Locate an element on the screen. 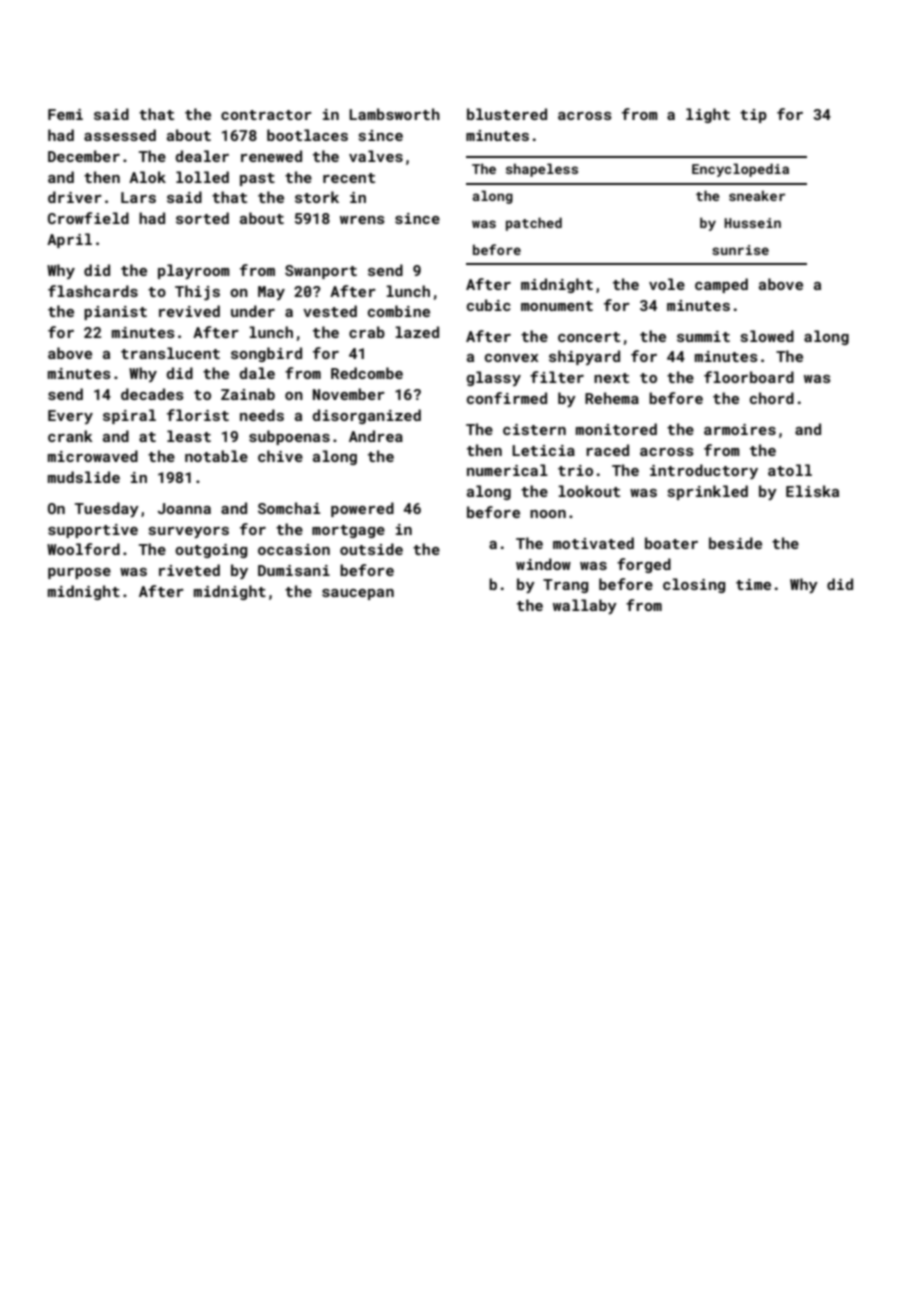 Image resolution: width=908 pixels, height=1316 pixels. slowed is located at coordinates (767, 336).
